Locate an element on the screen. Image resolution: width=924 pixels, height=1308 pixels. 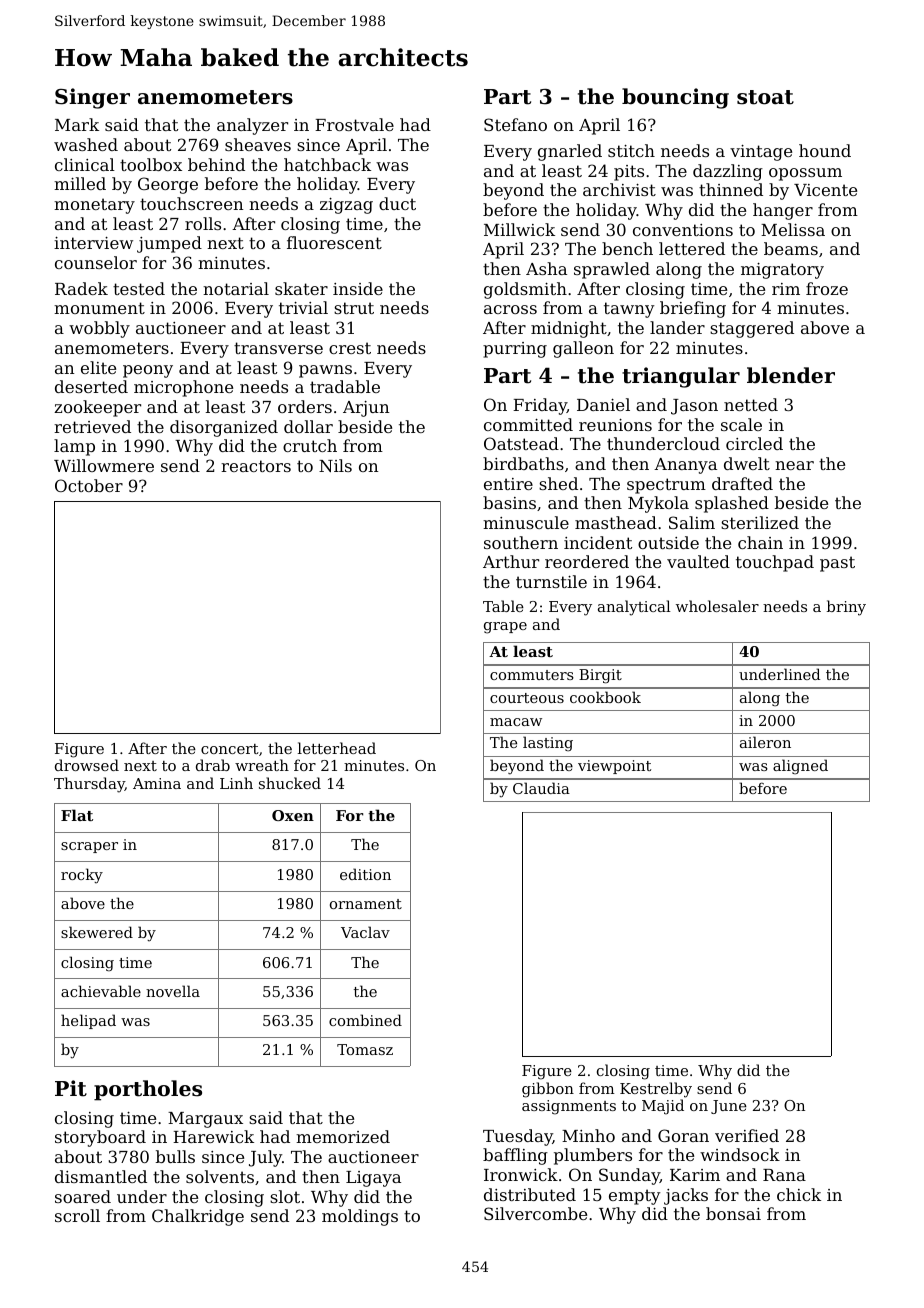
Nils is located at coordinates (335, 465).
